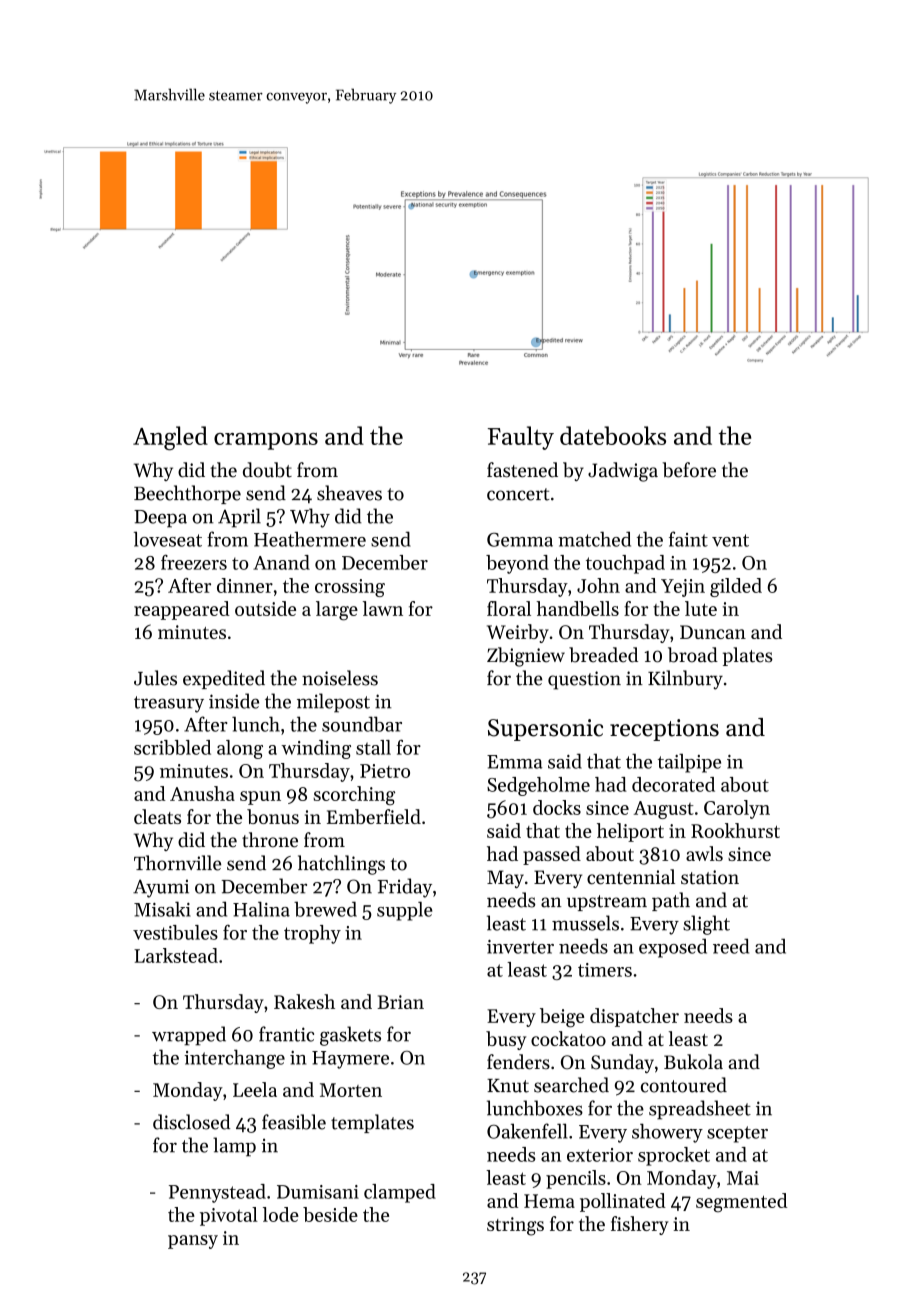 This screenshot has width=924, height=1311. What do you see at coordinates (330, 1214) in the screenshot?
I see `beside` at bounding box center [330, 1214].
